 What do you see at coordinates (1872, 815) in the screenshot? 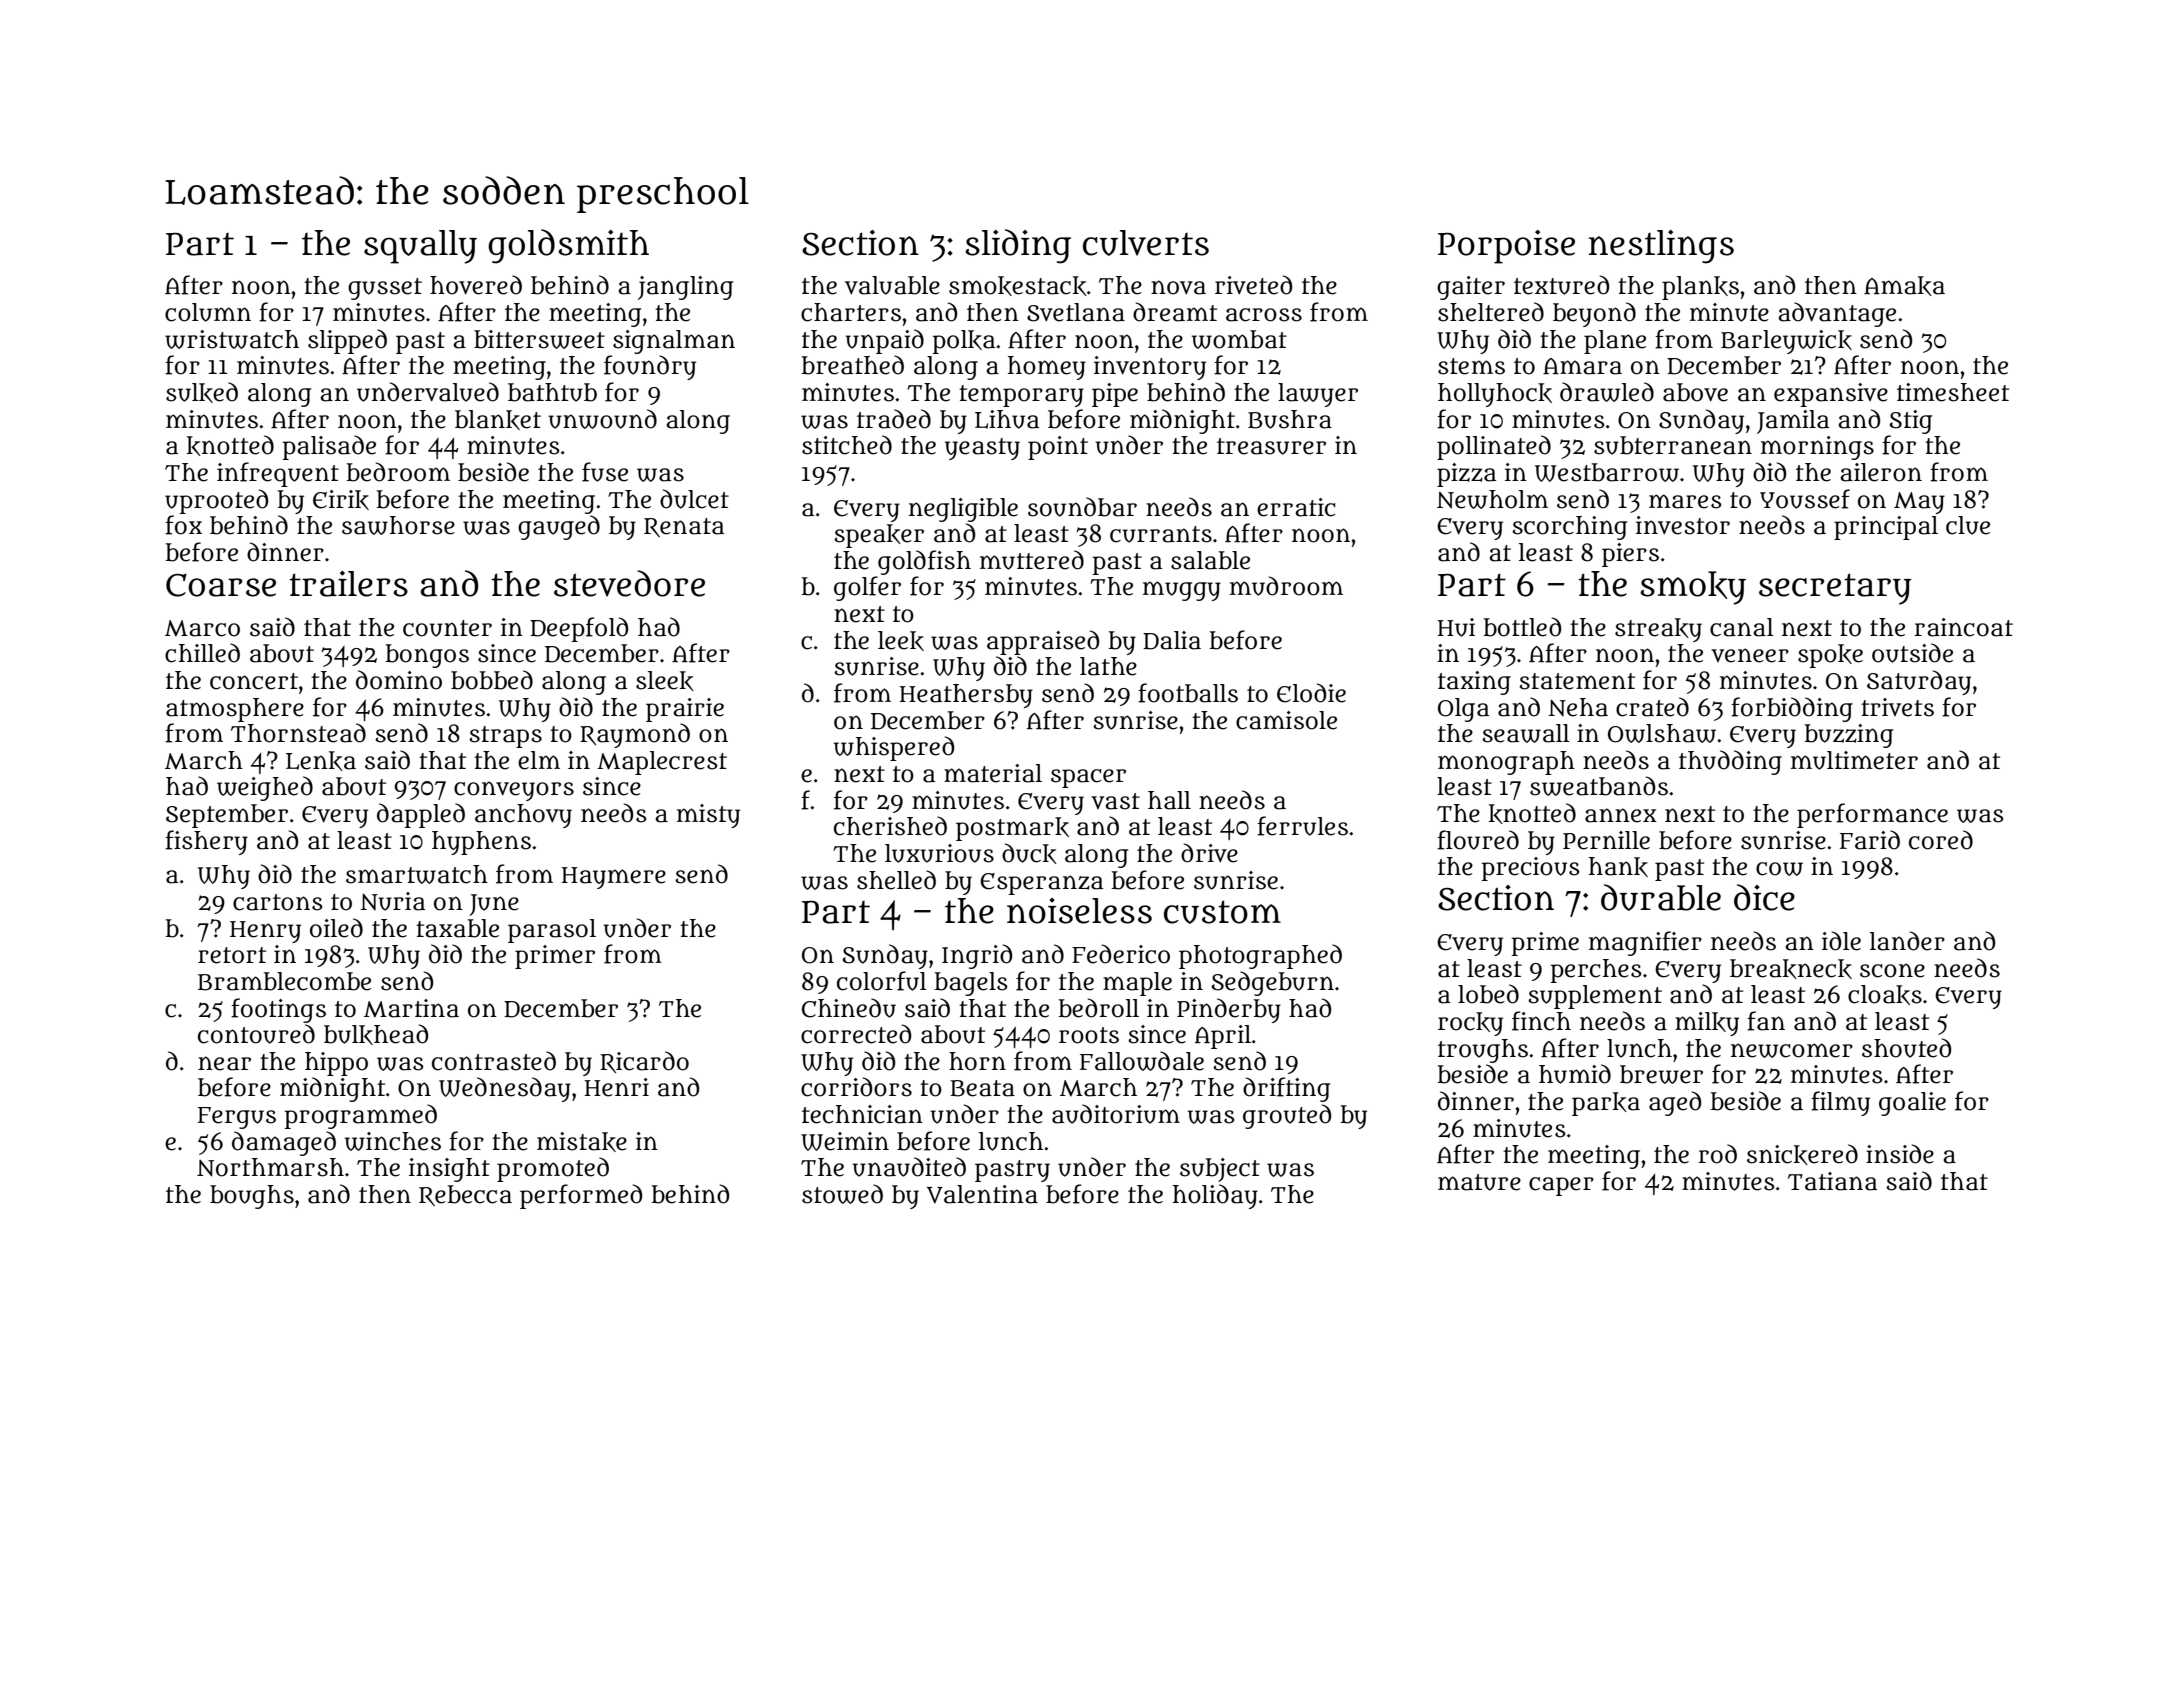
I see `performance` at bounding box center [1872, 815].
